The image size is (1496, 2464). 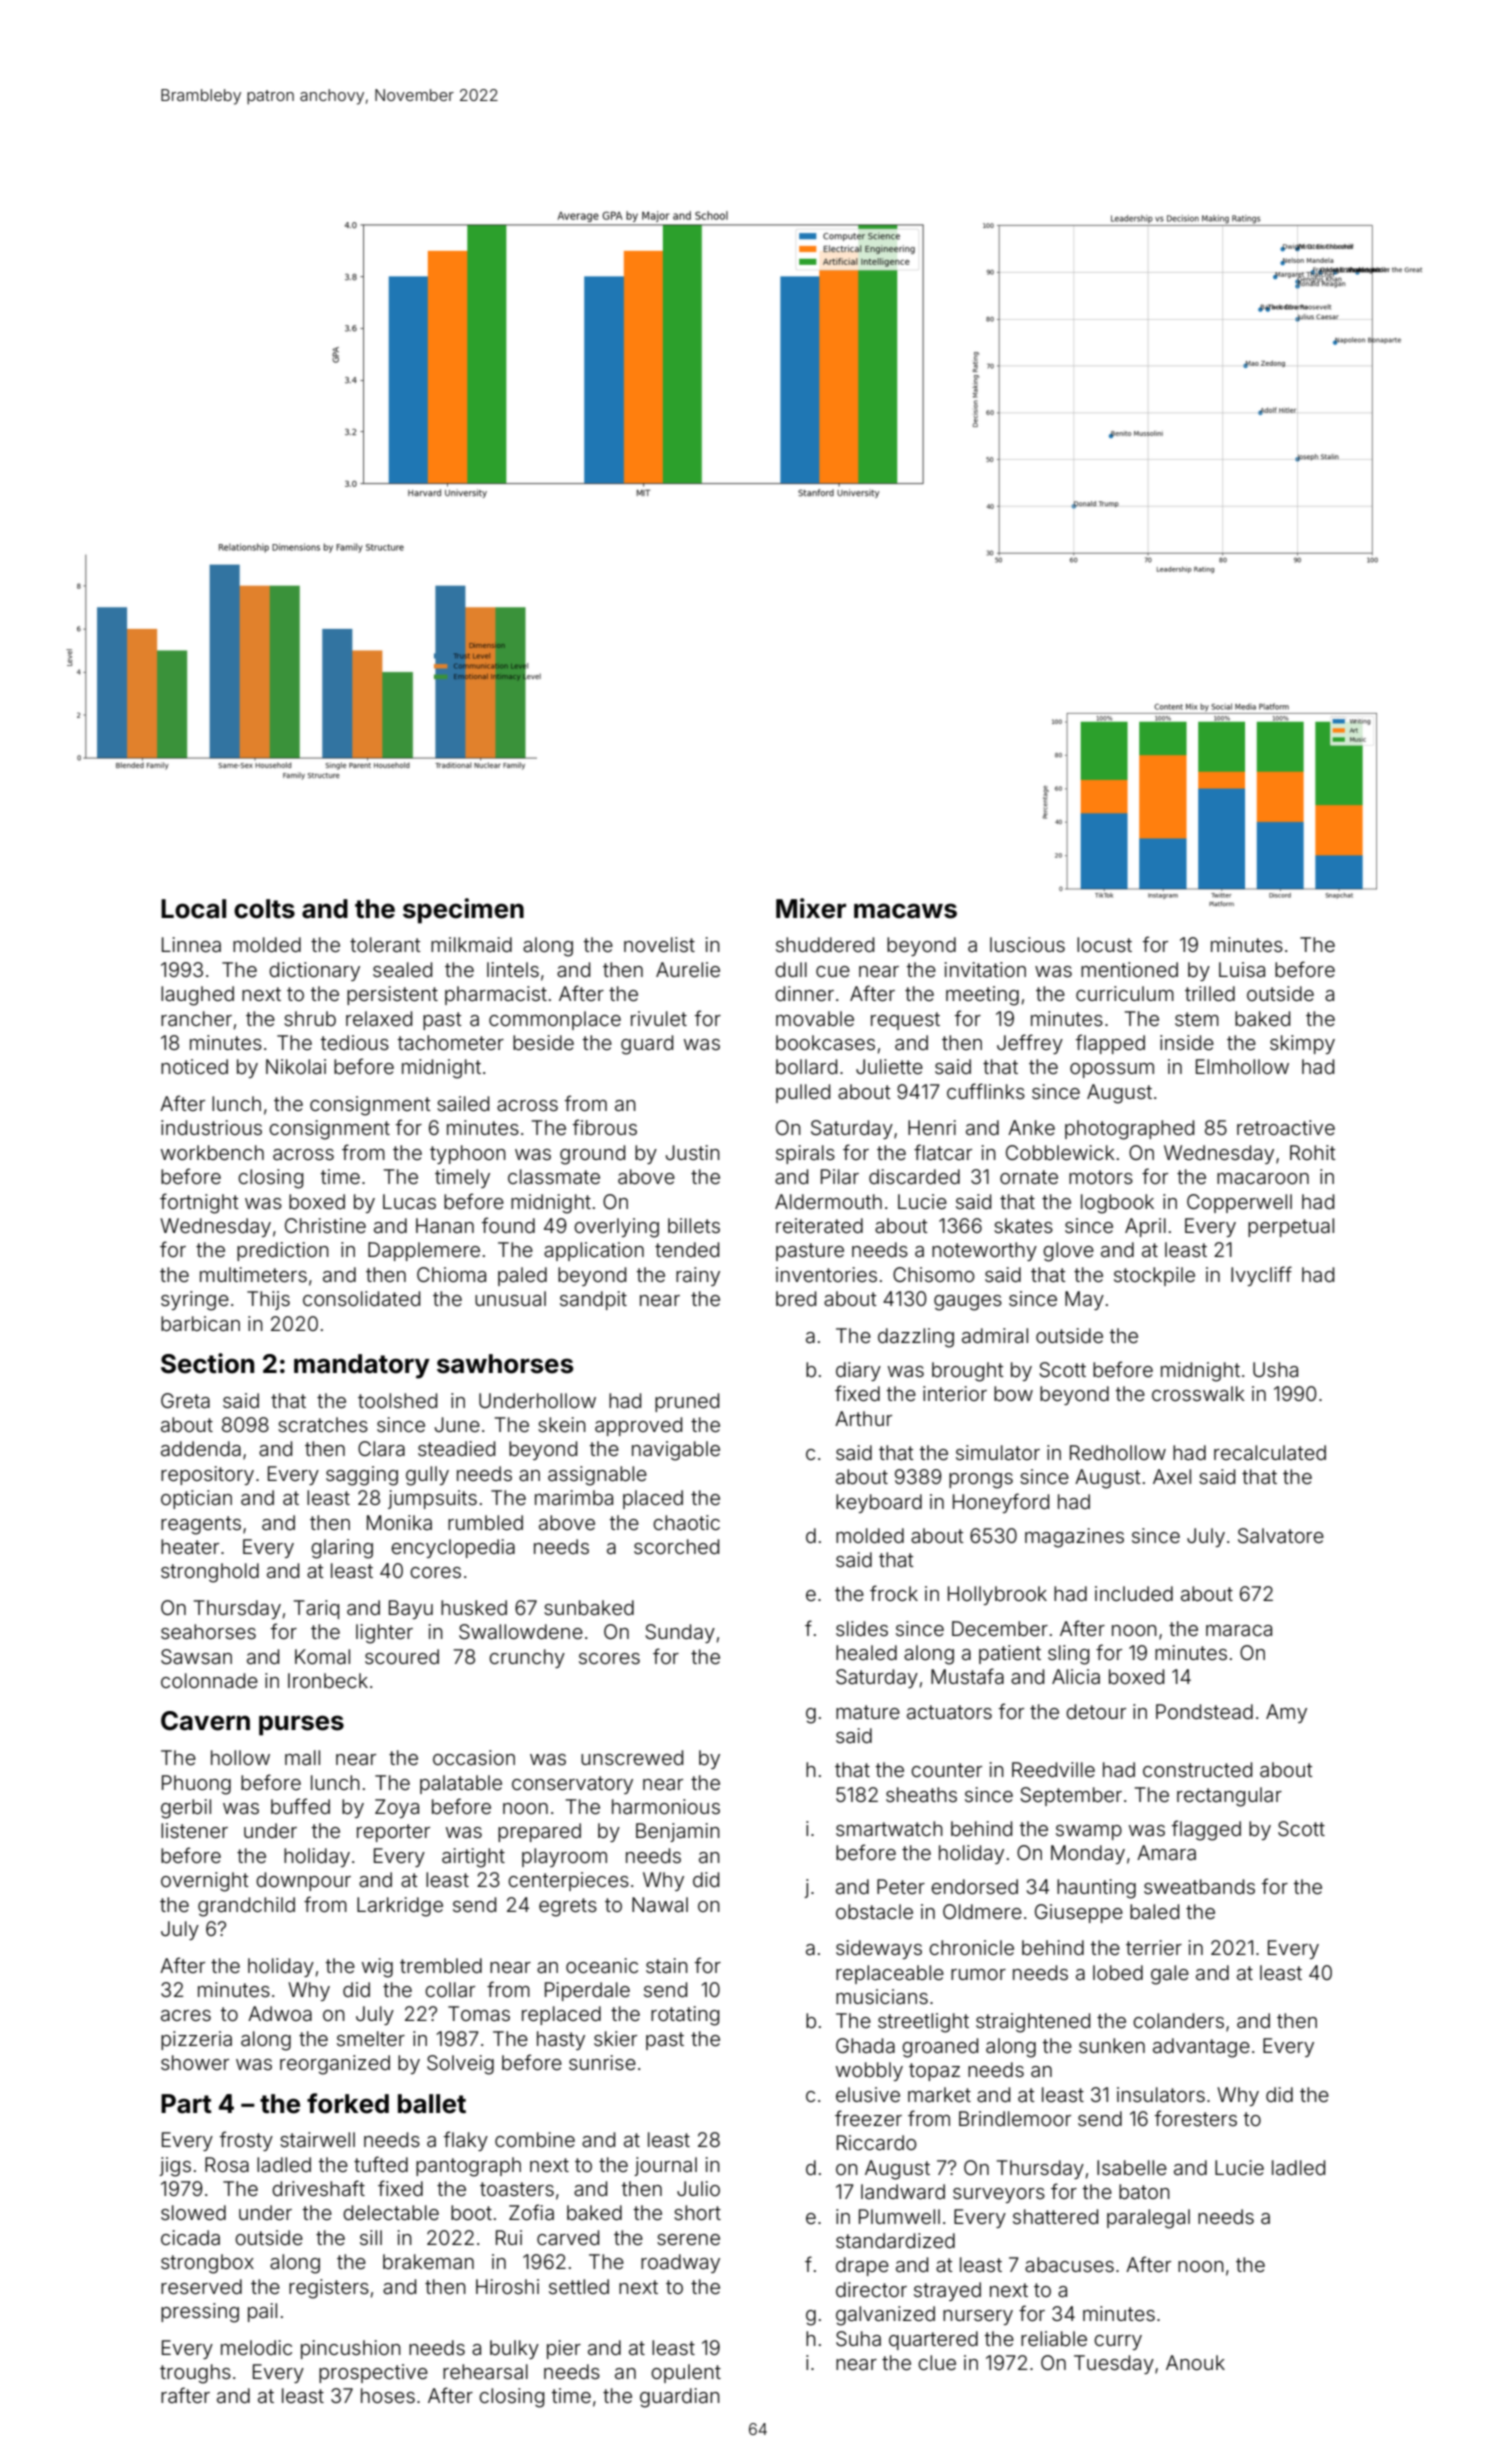 I want to click on Linnea, so click(x=191, y=944).
